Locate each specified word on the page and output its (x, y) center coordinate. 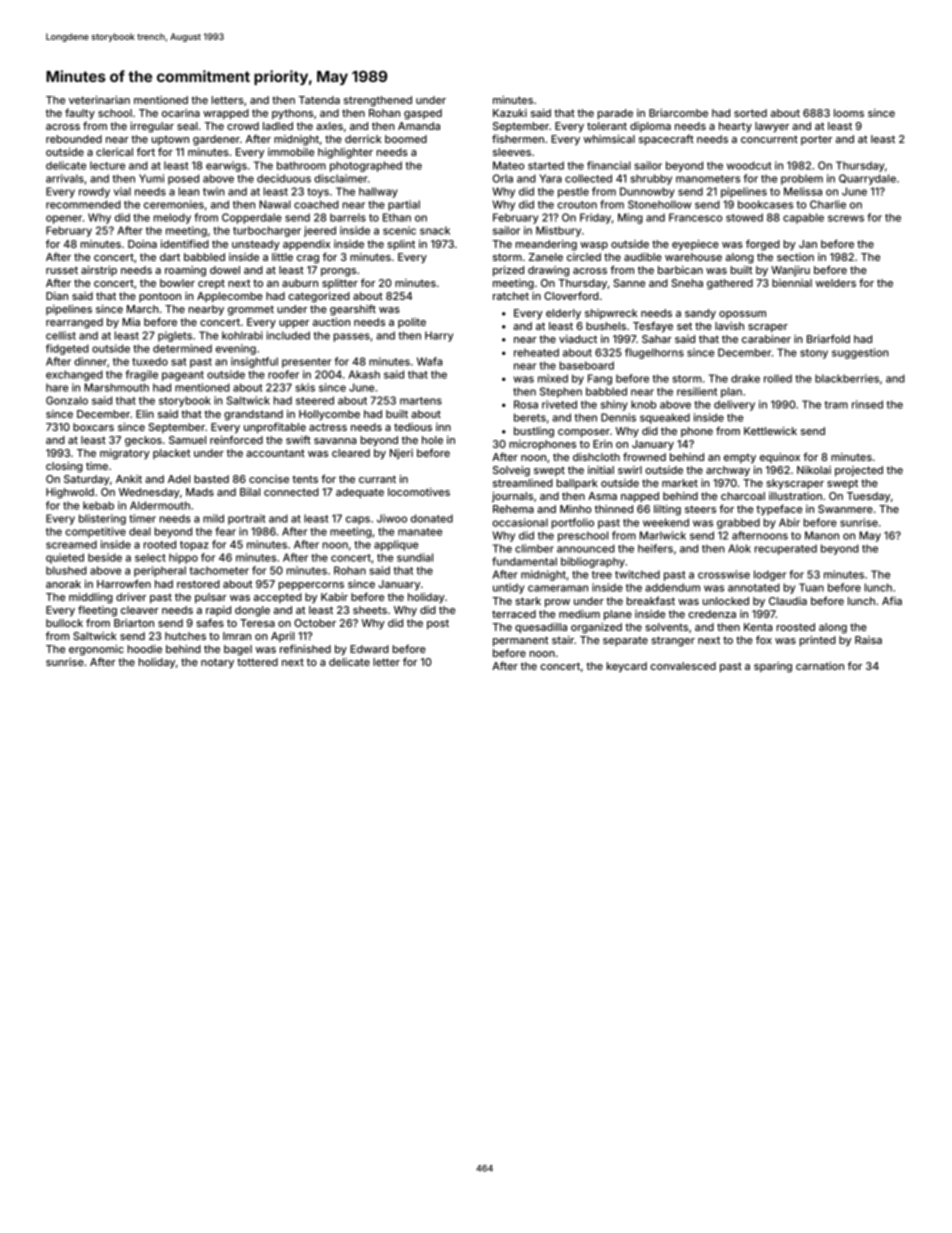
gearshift (353, 310)
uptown (170, 140)
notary (217, 663)
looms (849, 113)
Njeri (401, 454)
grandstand (253, 415)
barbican (680, 270)
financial (609, 165)
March (143, 309)
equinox (780, 458)
